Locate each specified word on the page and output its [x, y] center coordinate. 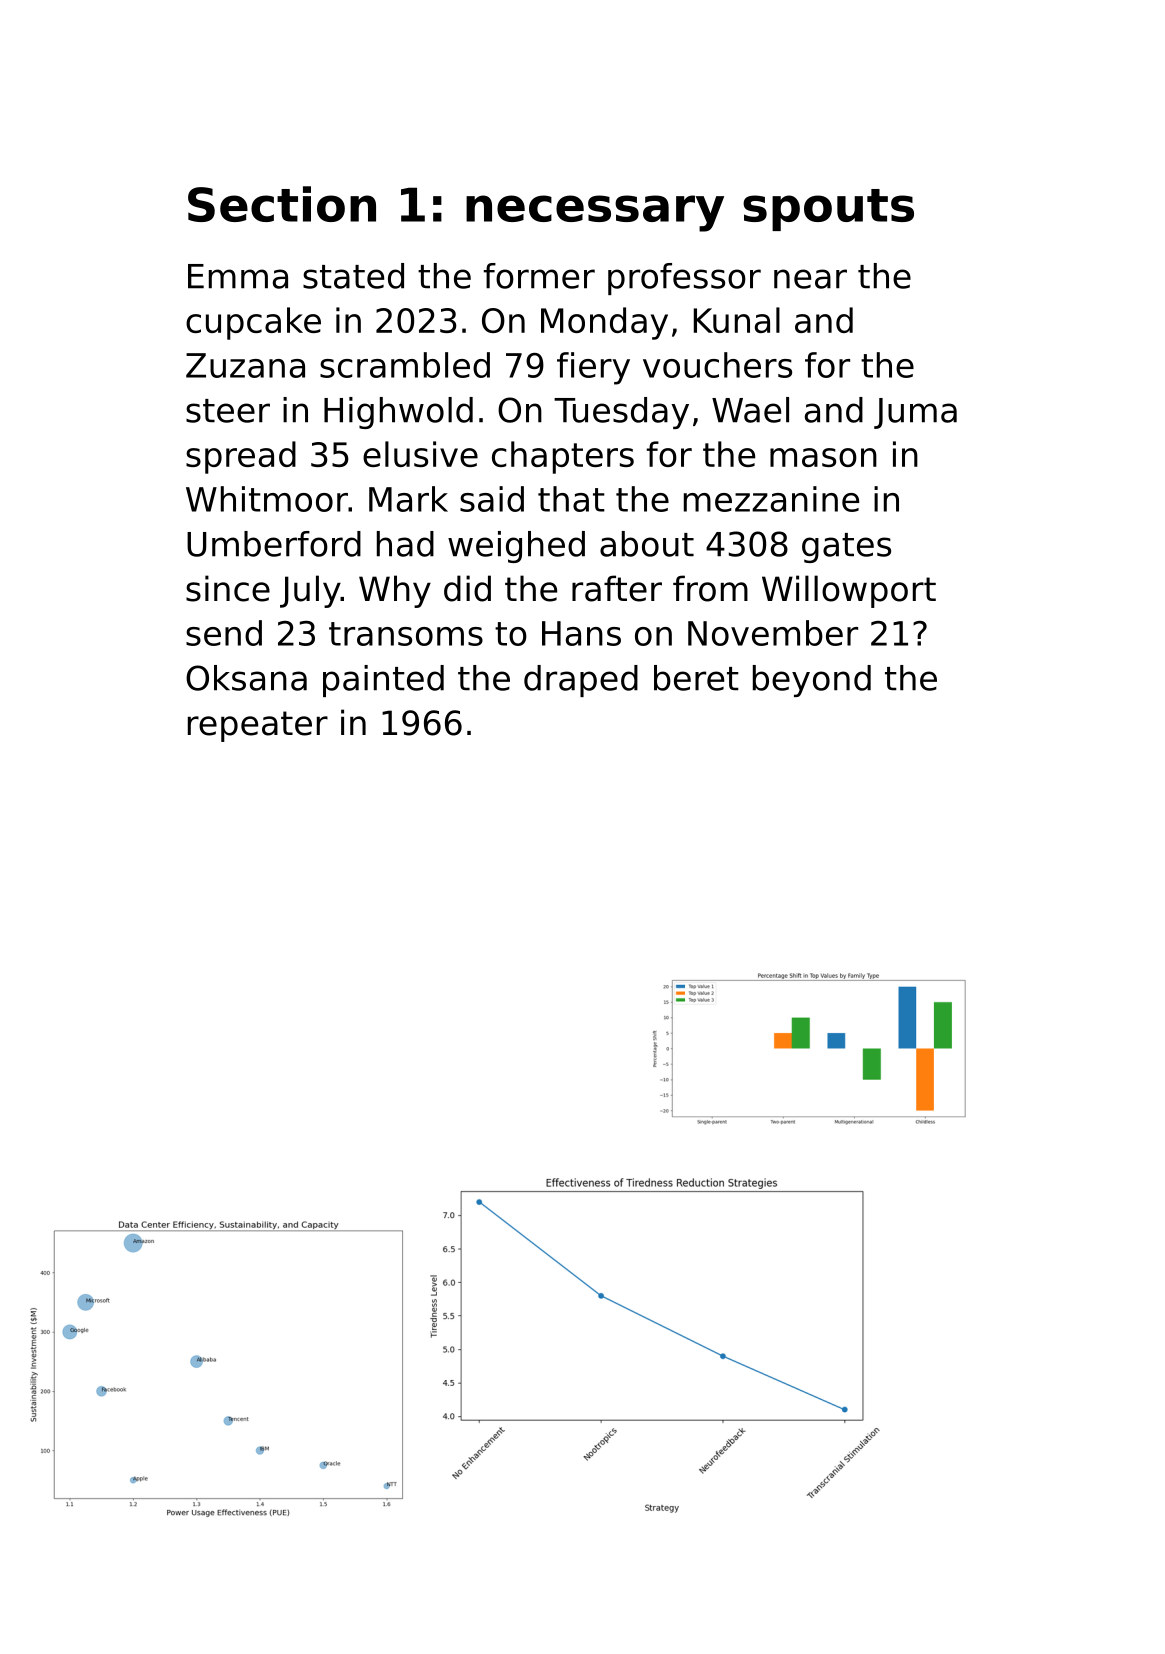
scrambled [405, 365]
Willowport [849, 591]
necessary [595, 213]
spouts [828, 210]
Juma [915, 413]
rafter [617, 588]
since [228, 588]
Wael [750, 410]
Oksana [246, 678]
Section [282, 204]
